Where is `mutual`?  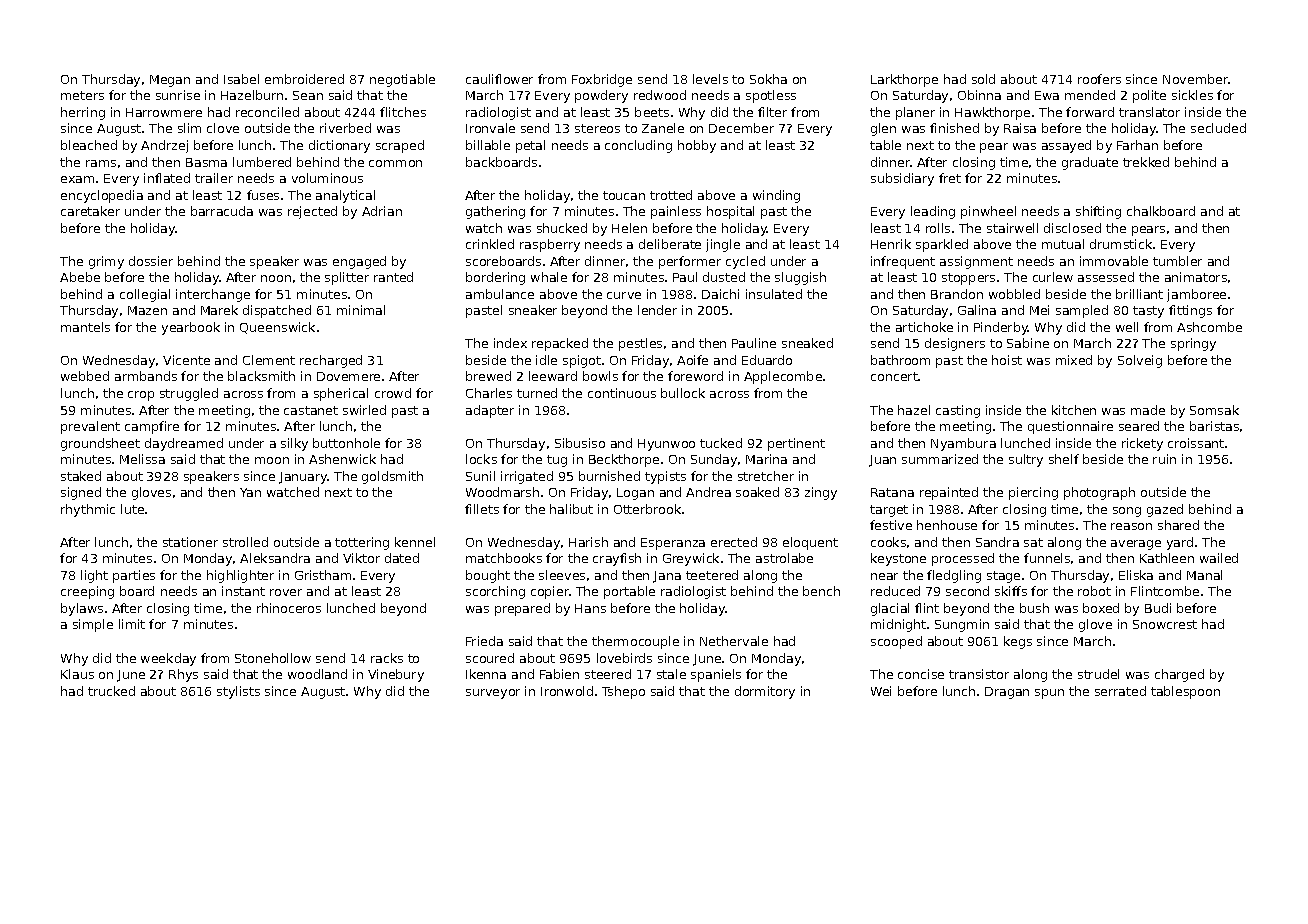
mutual is located at coordinates (1063, 244).
